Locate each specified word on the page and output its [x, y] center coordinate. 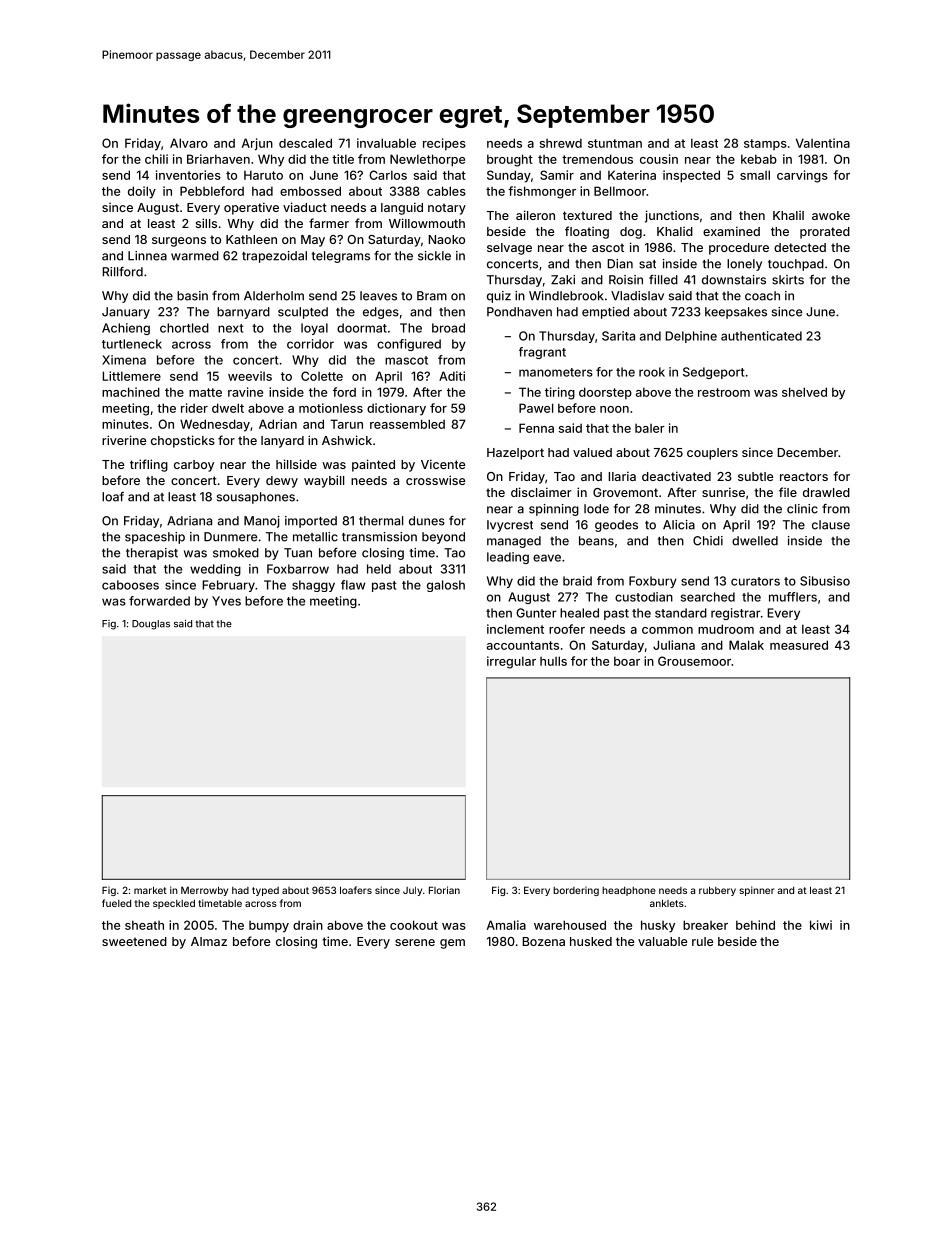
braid [577, 581]
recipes [444, 144]
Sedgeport [713, 373]
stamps [765, 144]
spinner [756, 891]
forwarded [159, 601]
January [126, 313]
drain [308, 925]
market [150, 890]
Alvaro [189, 143]
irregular [511, 662]
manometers [556, 372]
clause [831, 525]
